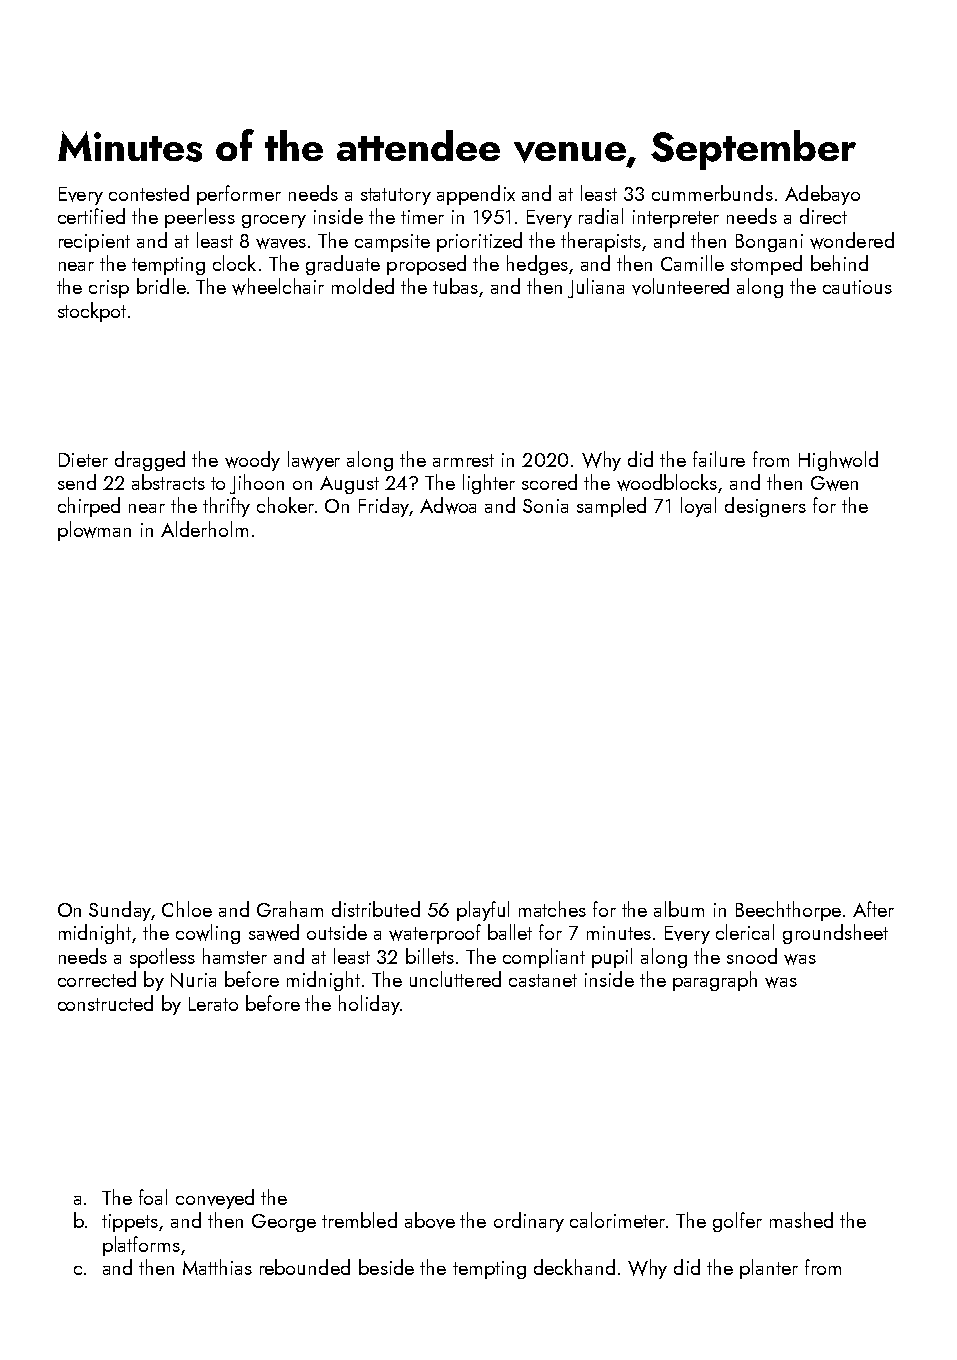 The width and height of the screenshot is (957, 1360). I want to click on platforms, so click(141, 1246).
